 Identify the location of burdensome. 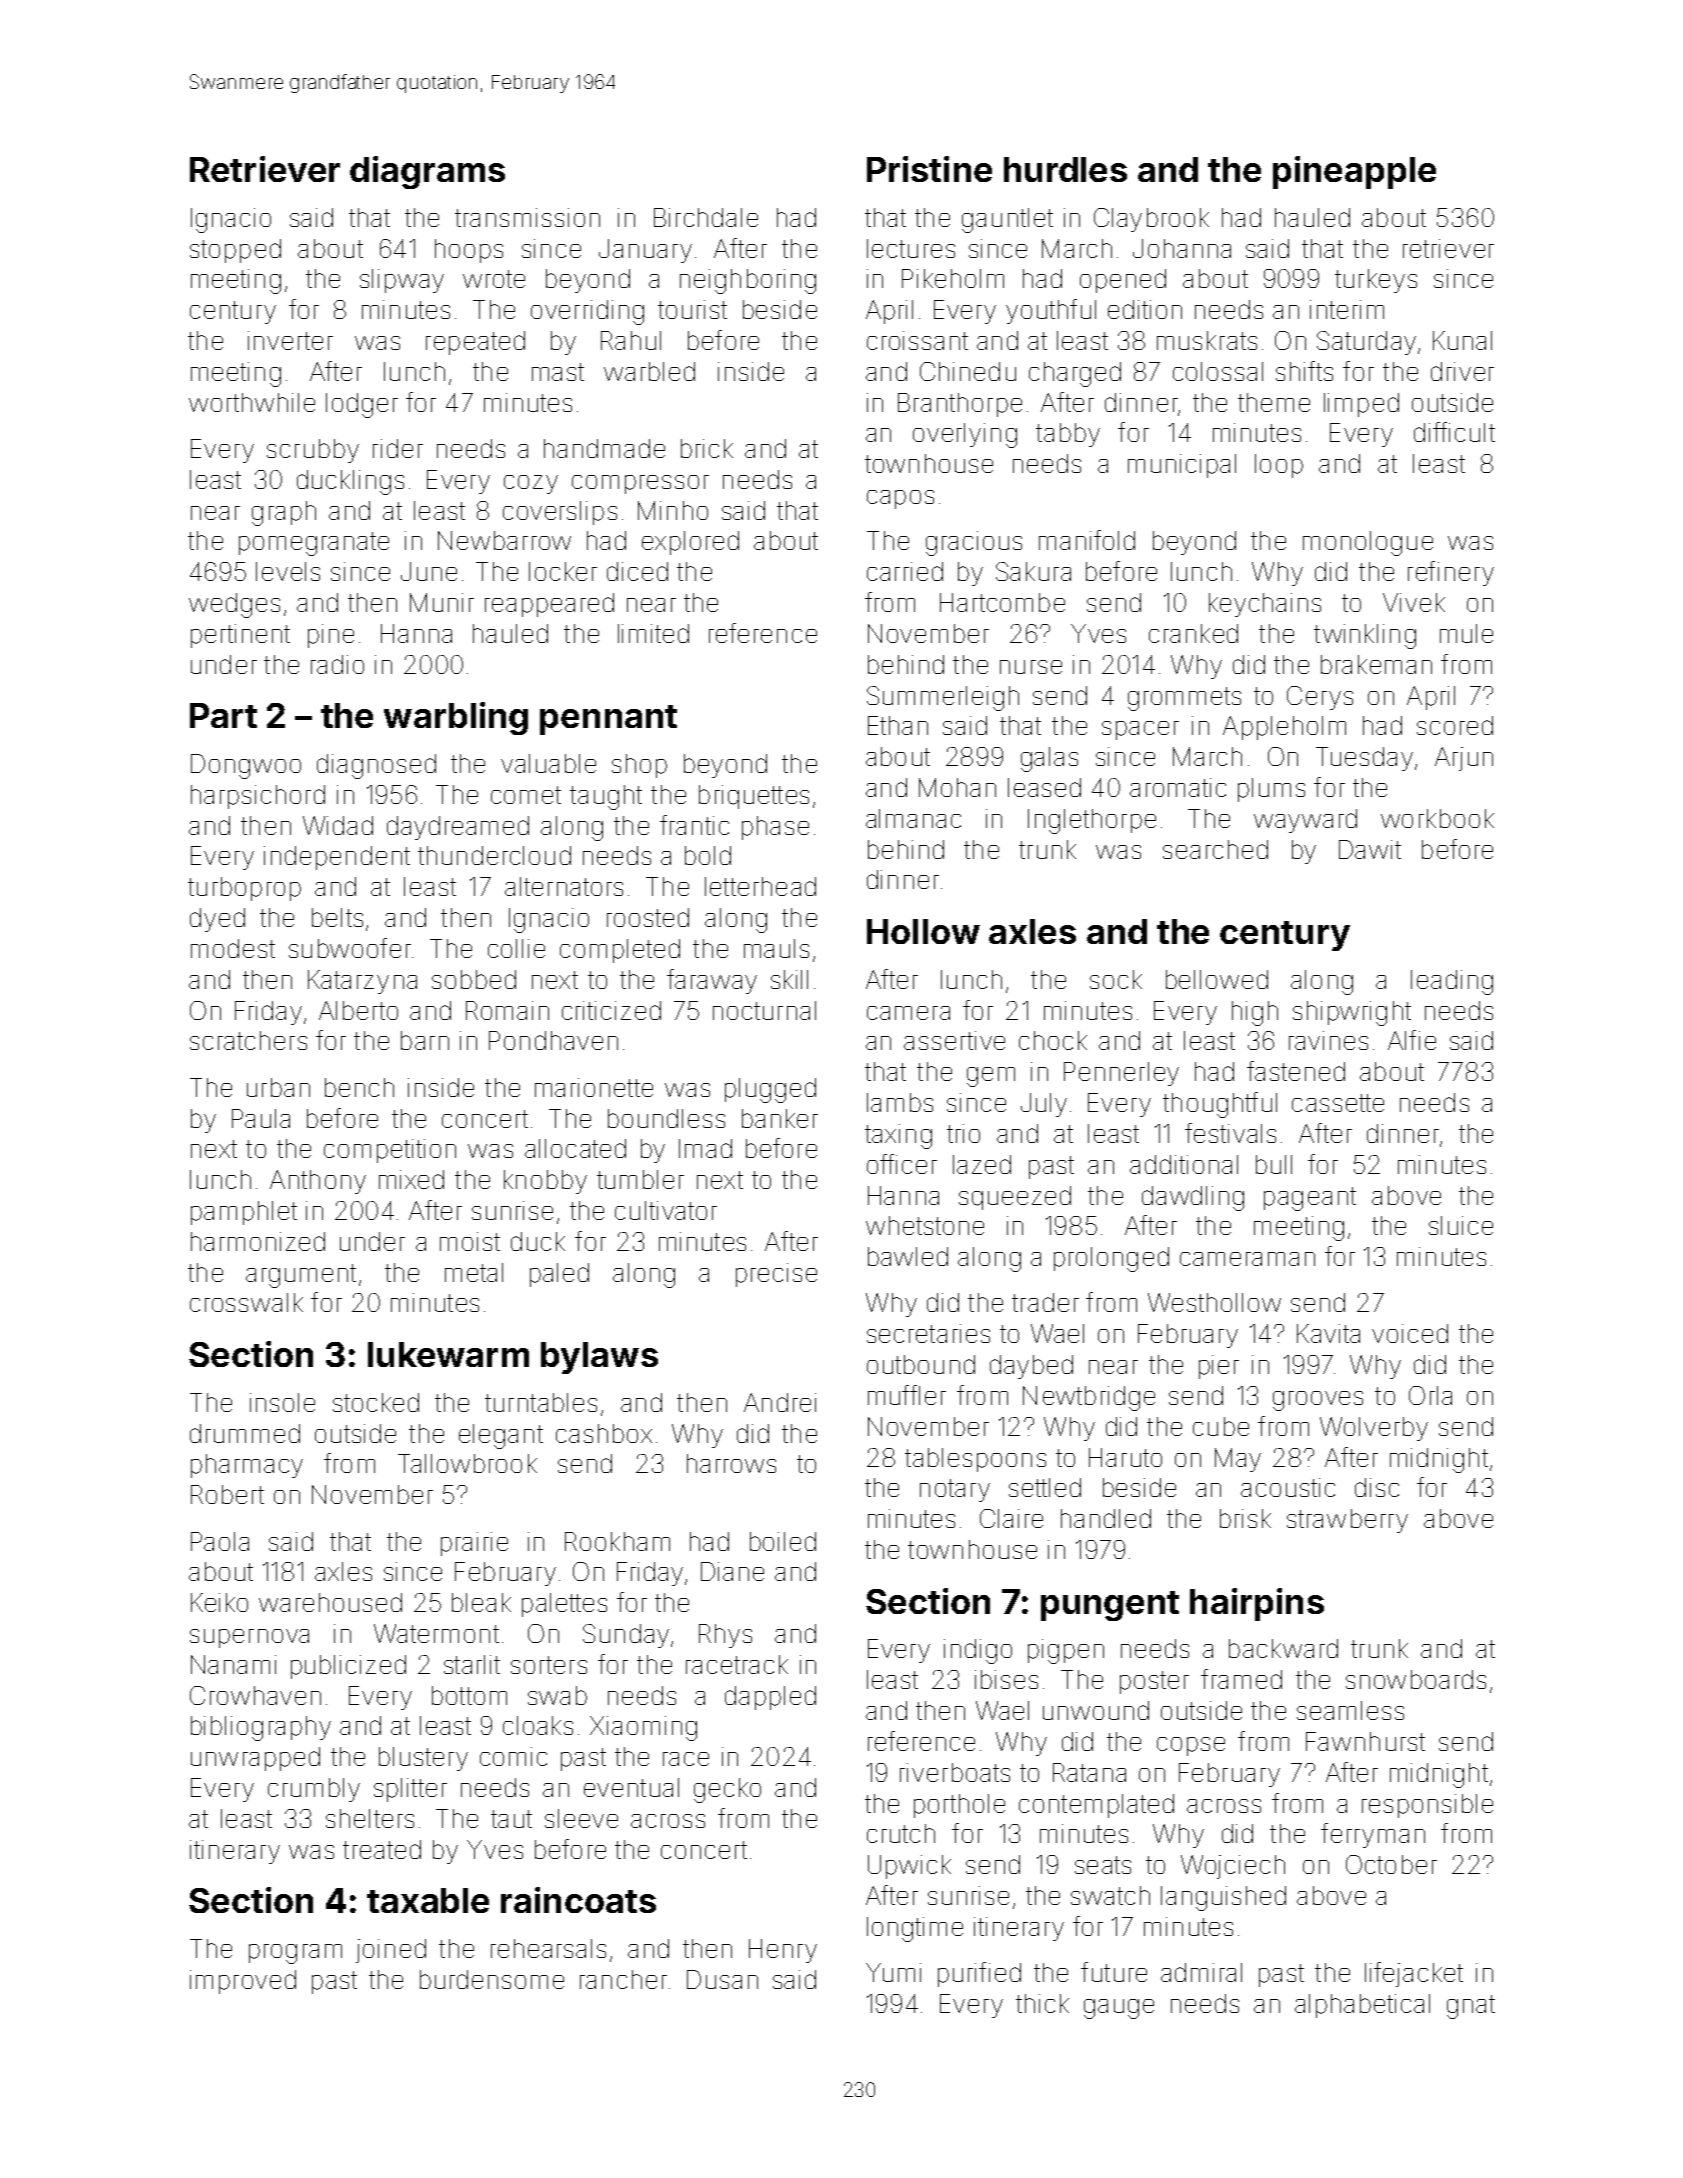
(492, 1979).
